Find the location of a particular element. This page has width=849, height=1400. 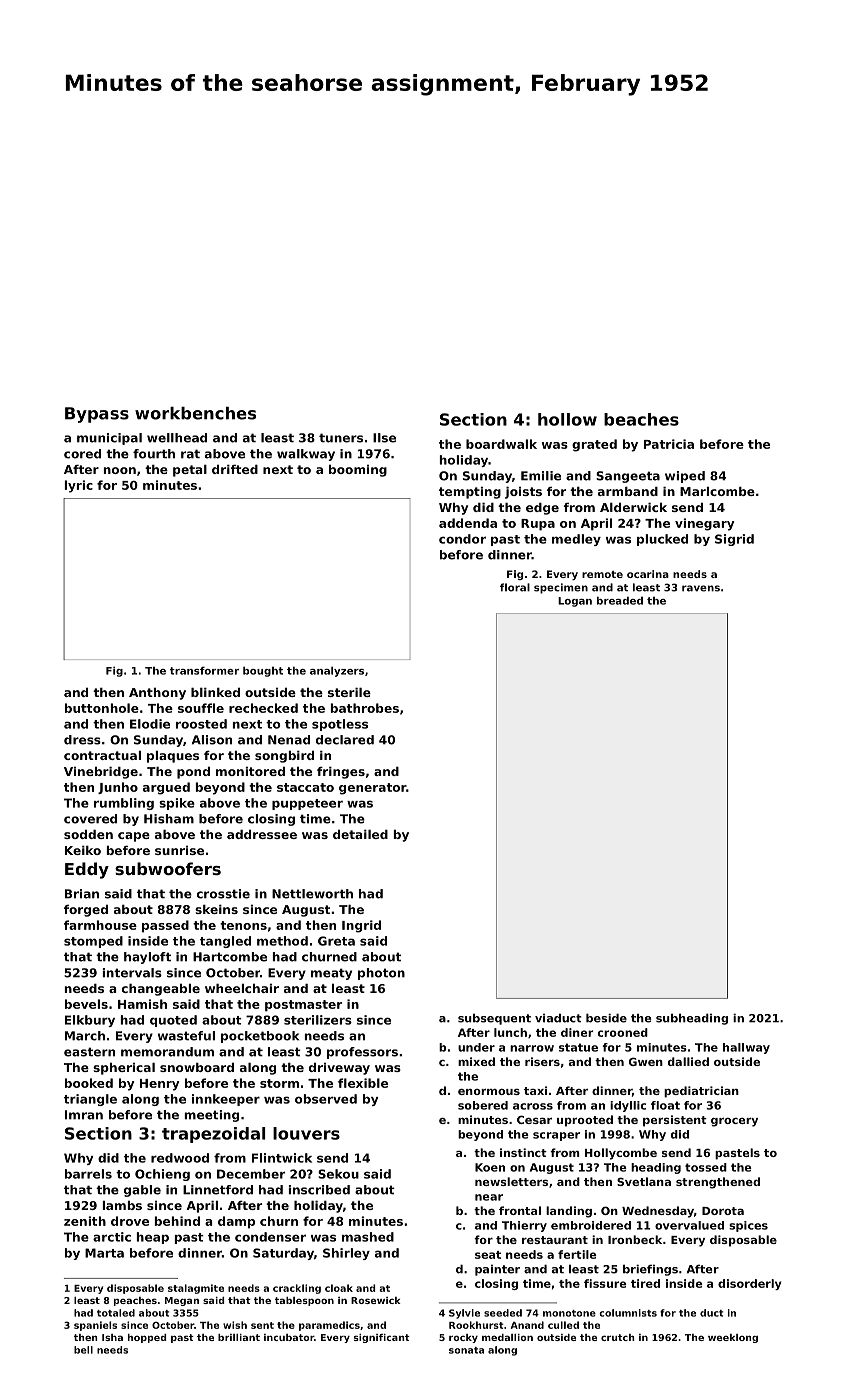

lyric is located at coordinates (79, 486).
